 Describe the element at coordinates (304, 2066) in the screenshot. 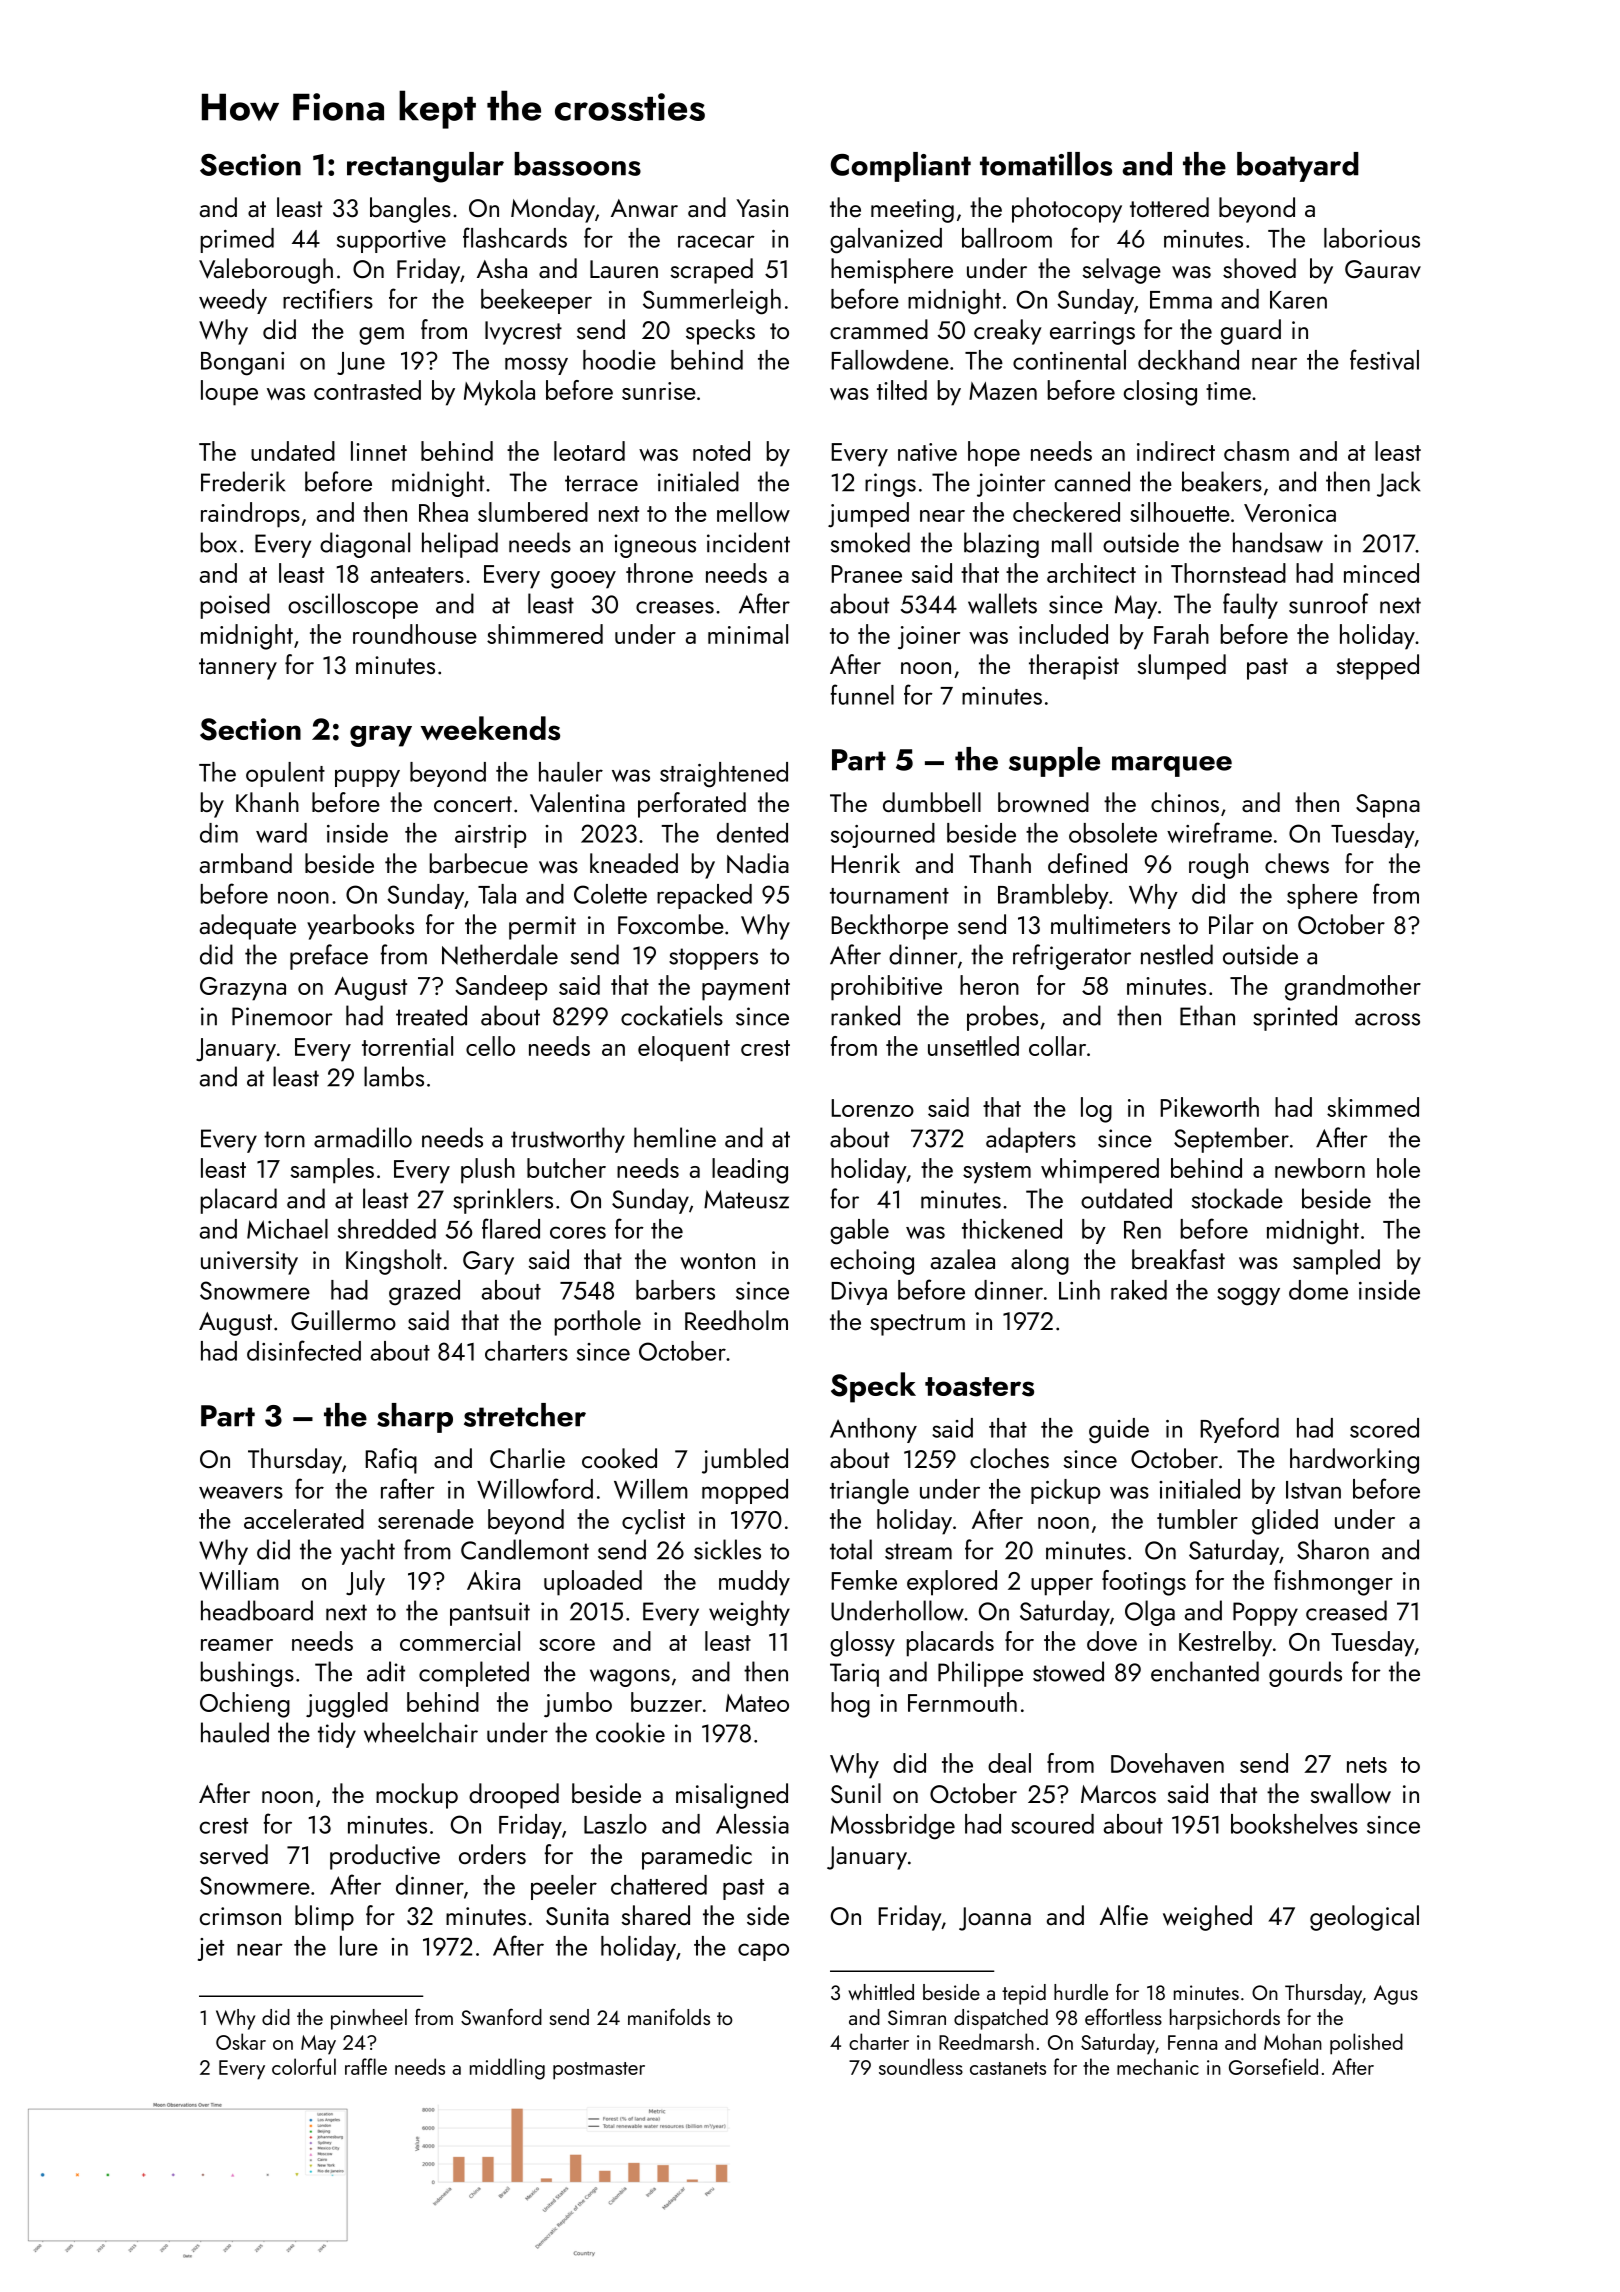

I see `colorful` at that location.
